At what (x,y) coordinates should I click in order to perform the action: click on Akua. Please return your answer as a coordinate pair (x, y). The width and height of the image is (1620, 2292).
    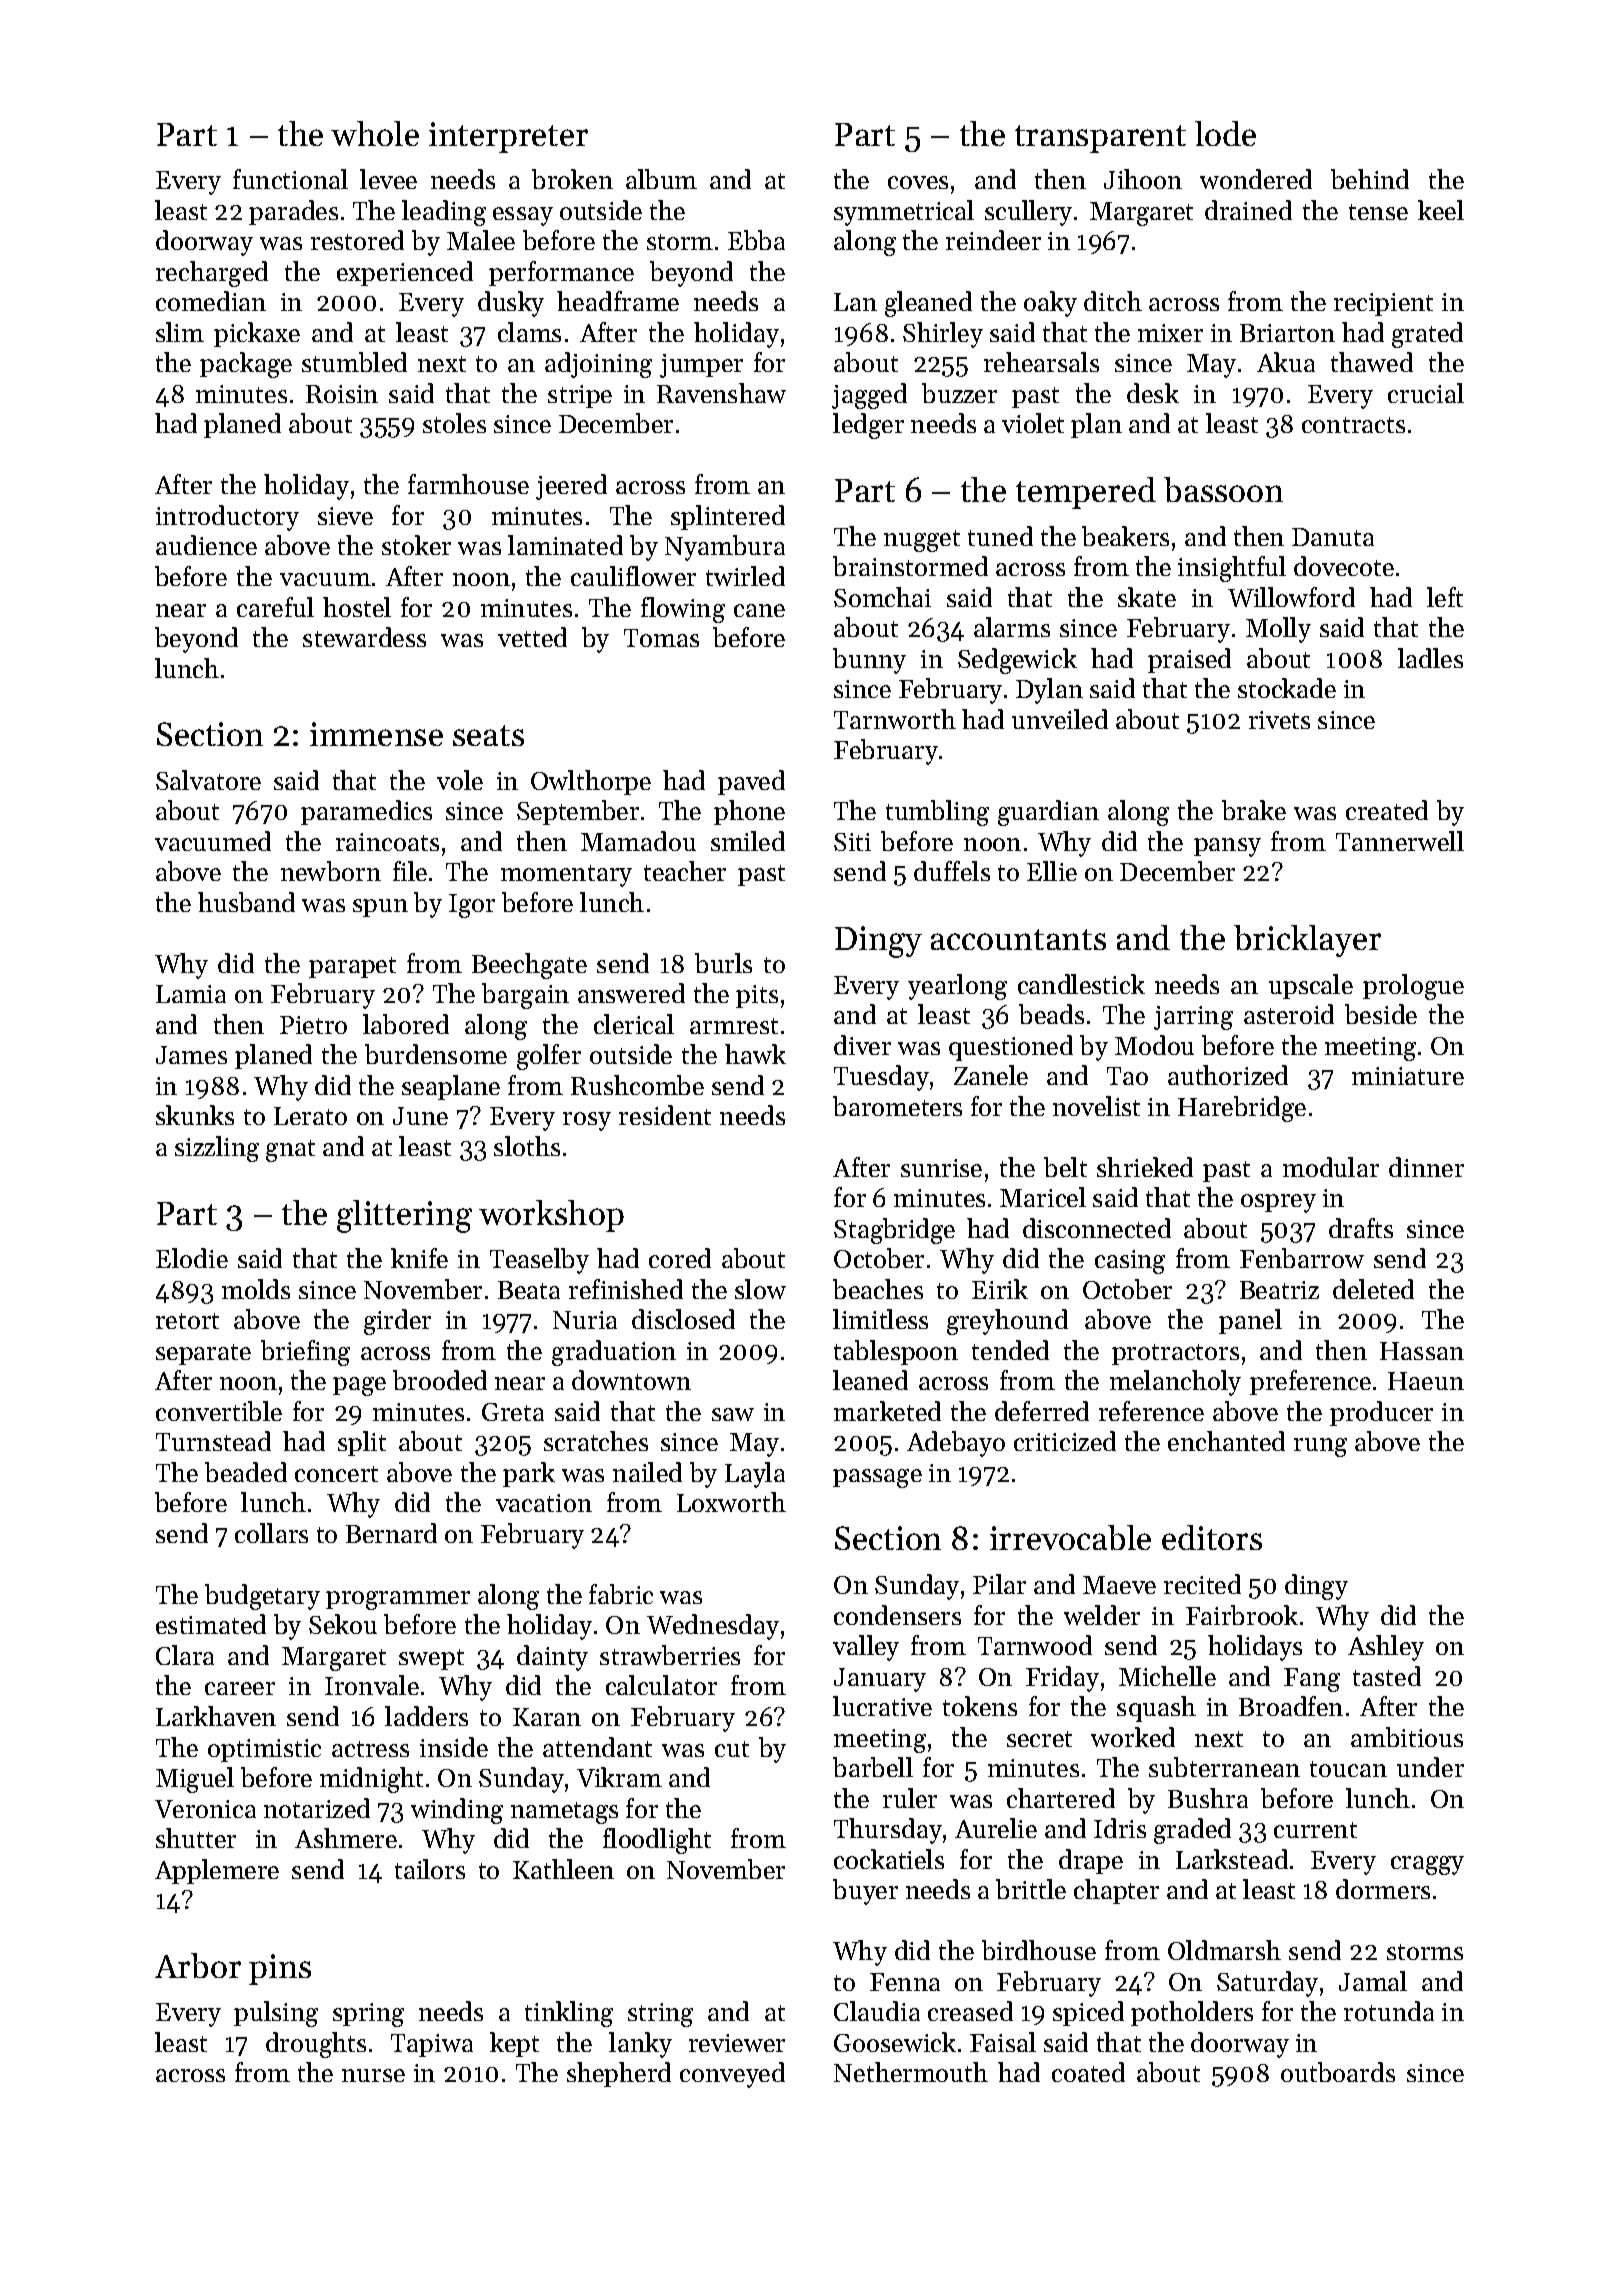
    Looking at the image, I should click on (1286, 362).
